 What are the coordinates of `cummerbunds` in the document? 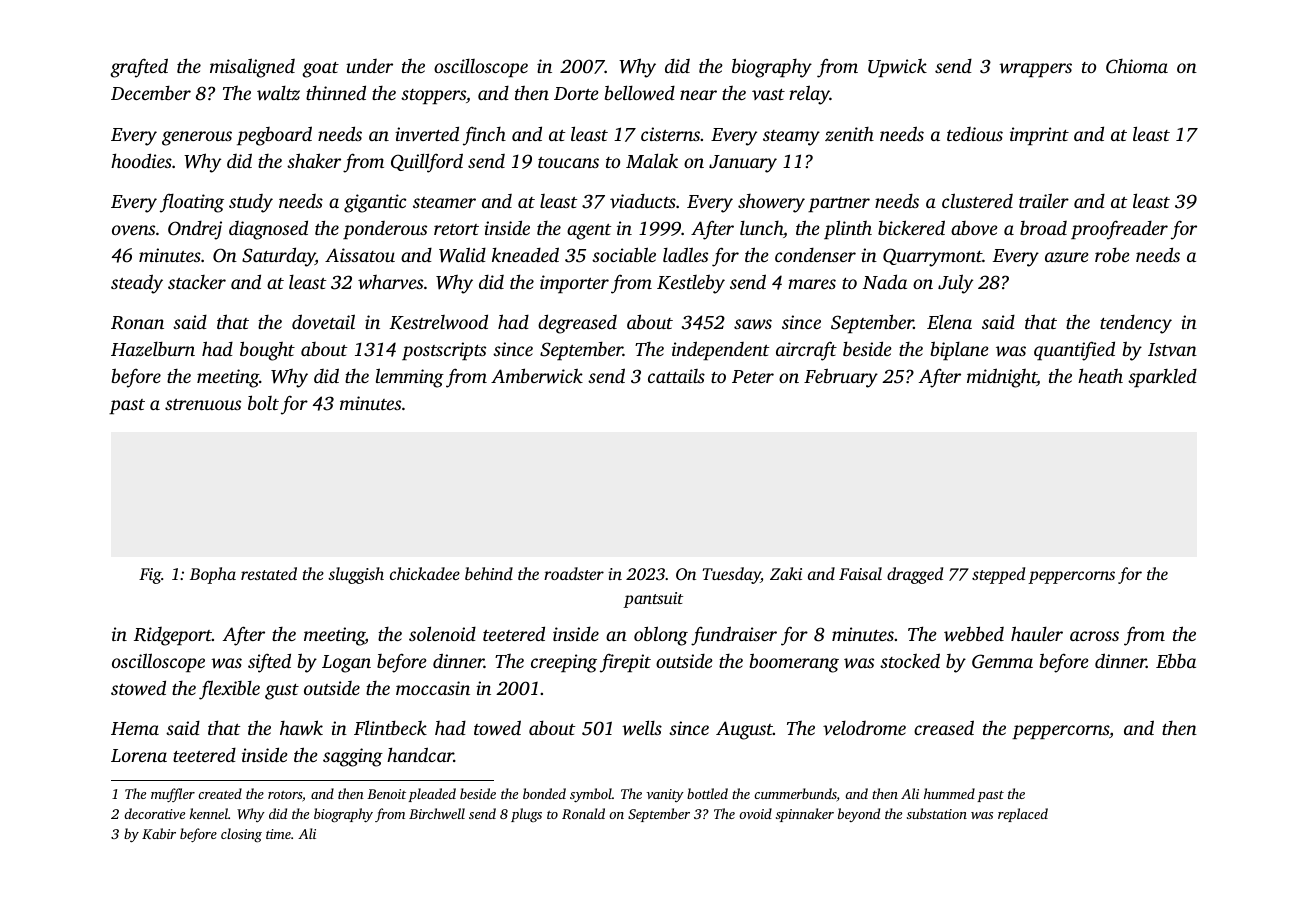 It's located at (795, 795).
